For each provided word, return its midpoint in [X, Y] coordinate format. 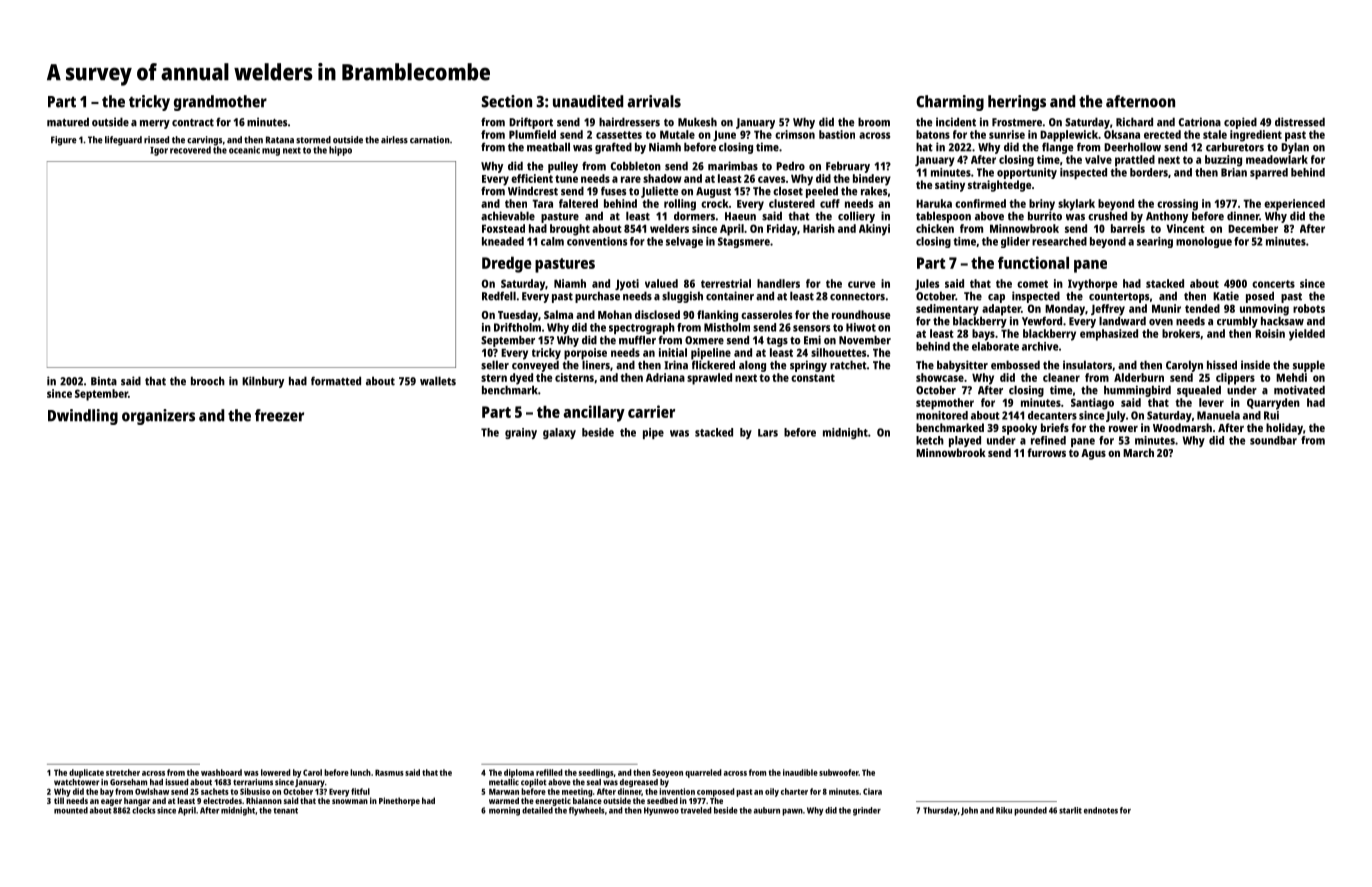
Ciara [872, 791]
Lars [768, 433]
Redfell [499, 296]
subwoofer [839, 772]
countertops [1119, 298]
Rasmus [389, 772]
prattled [1135, 161]
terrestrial [726, 283]
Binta [104, 381]
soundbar [1273, 440]
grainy [521, 433]
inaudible [800, 772]
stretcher [123, 772]
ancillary [594, 413]
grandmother [220, 103]
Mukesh [697, 122]
